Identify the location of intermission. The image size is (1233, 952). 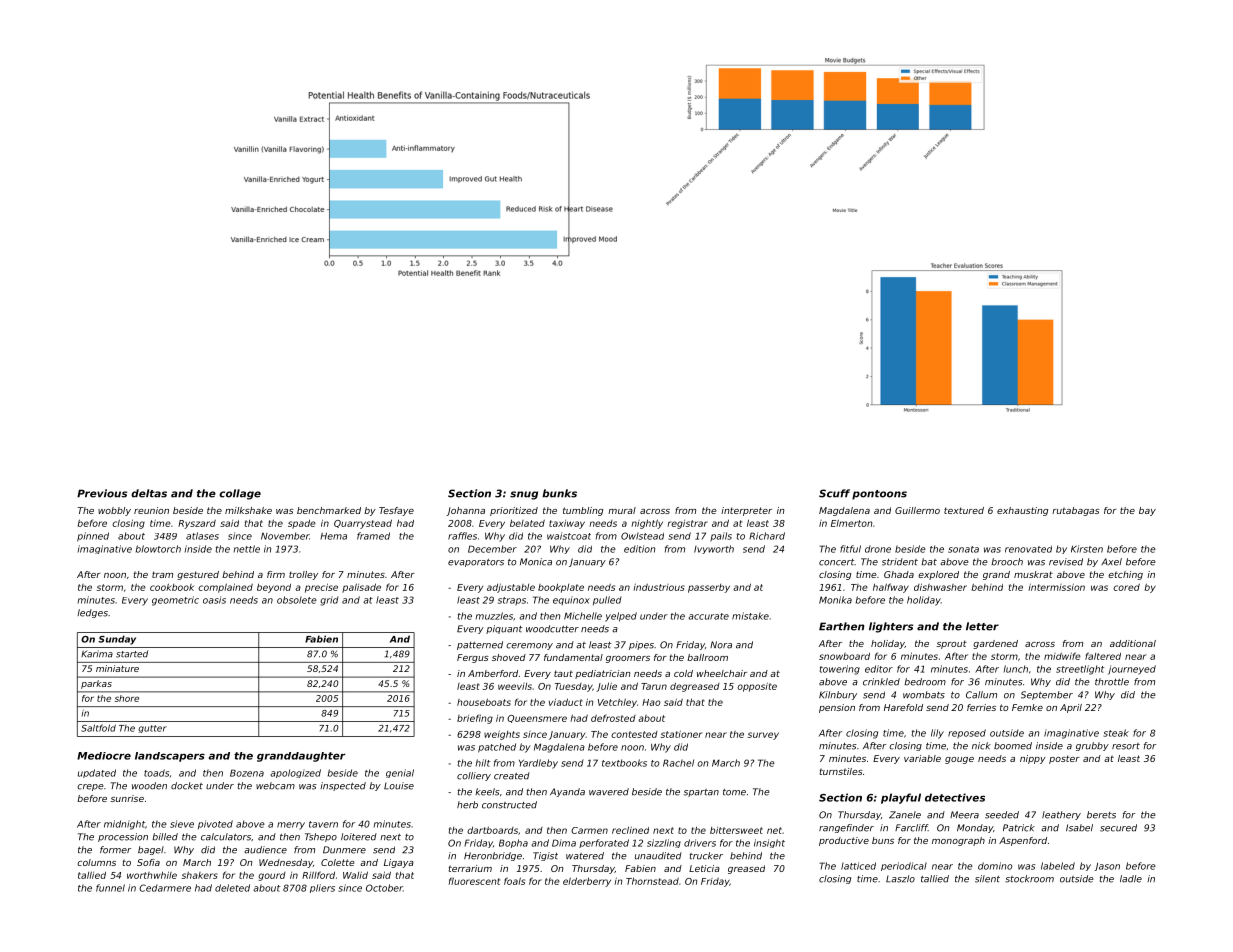
(1056, 587).
